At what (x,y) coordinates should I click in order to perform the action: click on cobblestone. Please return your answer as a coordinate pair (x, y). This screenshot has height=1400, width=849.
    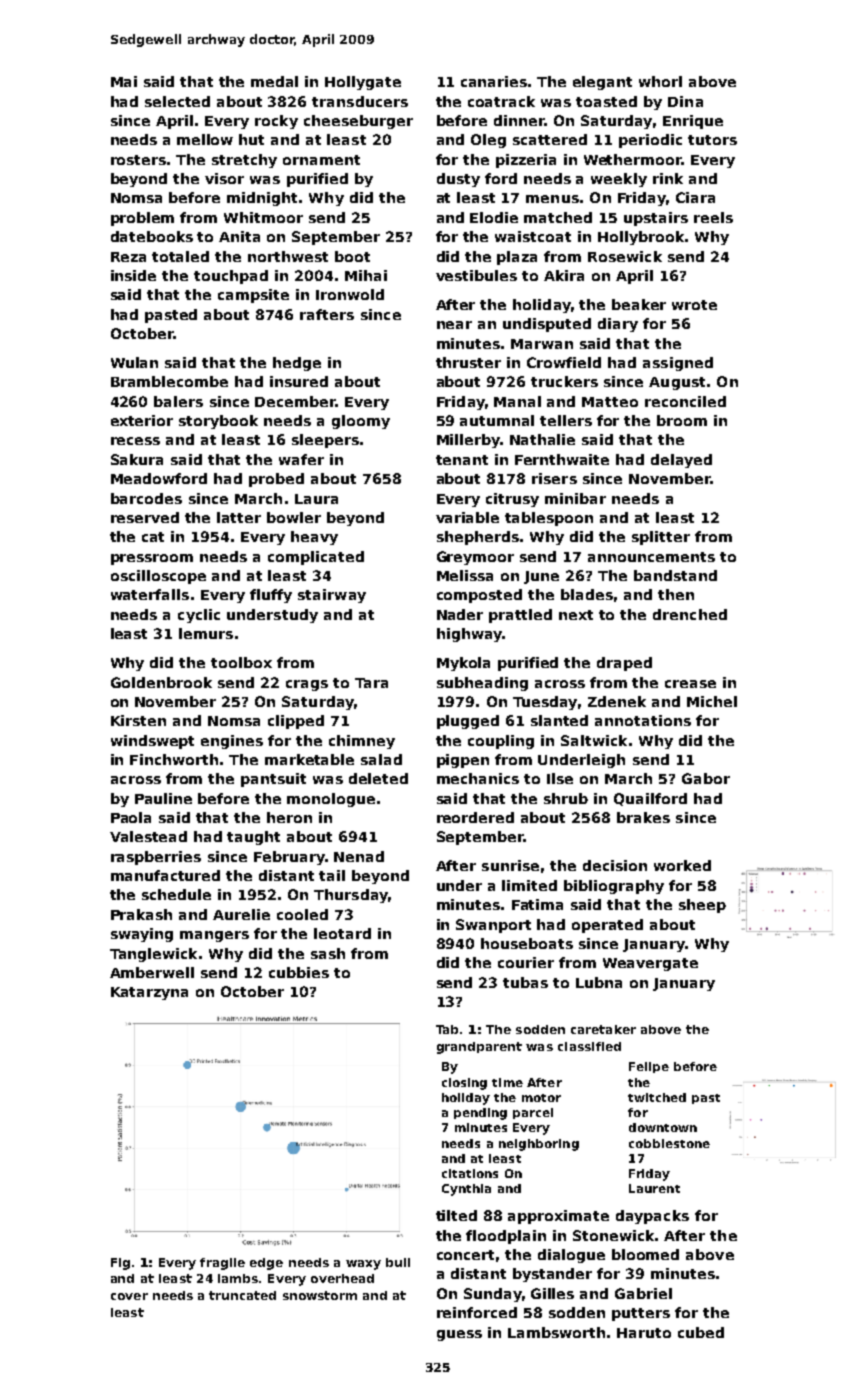
    Looking at the image, I should click on (669, 1143).
